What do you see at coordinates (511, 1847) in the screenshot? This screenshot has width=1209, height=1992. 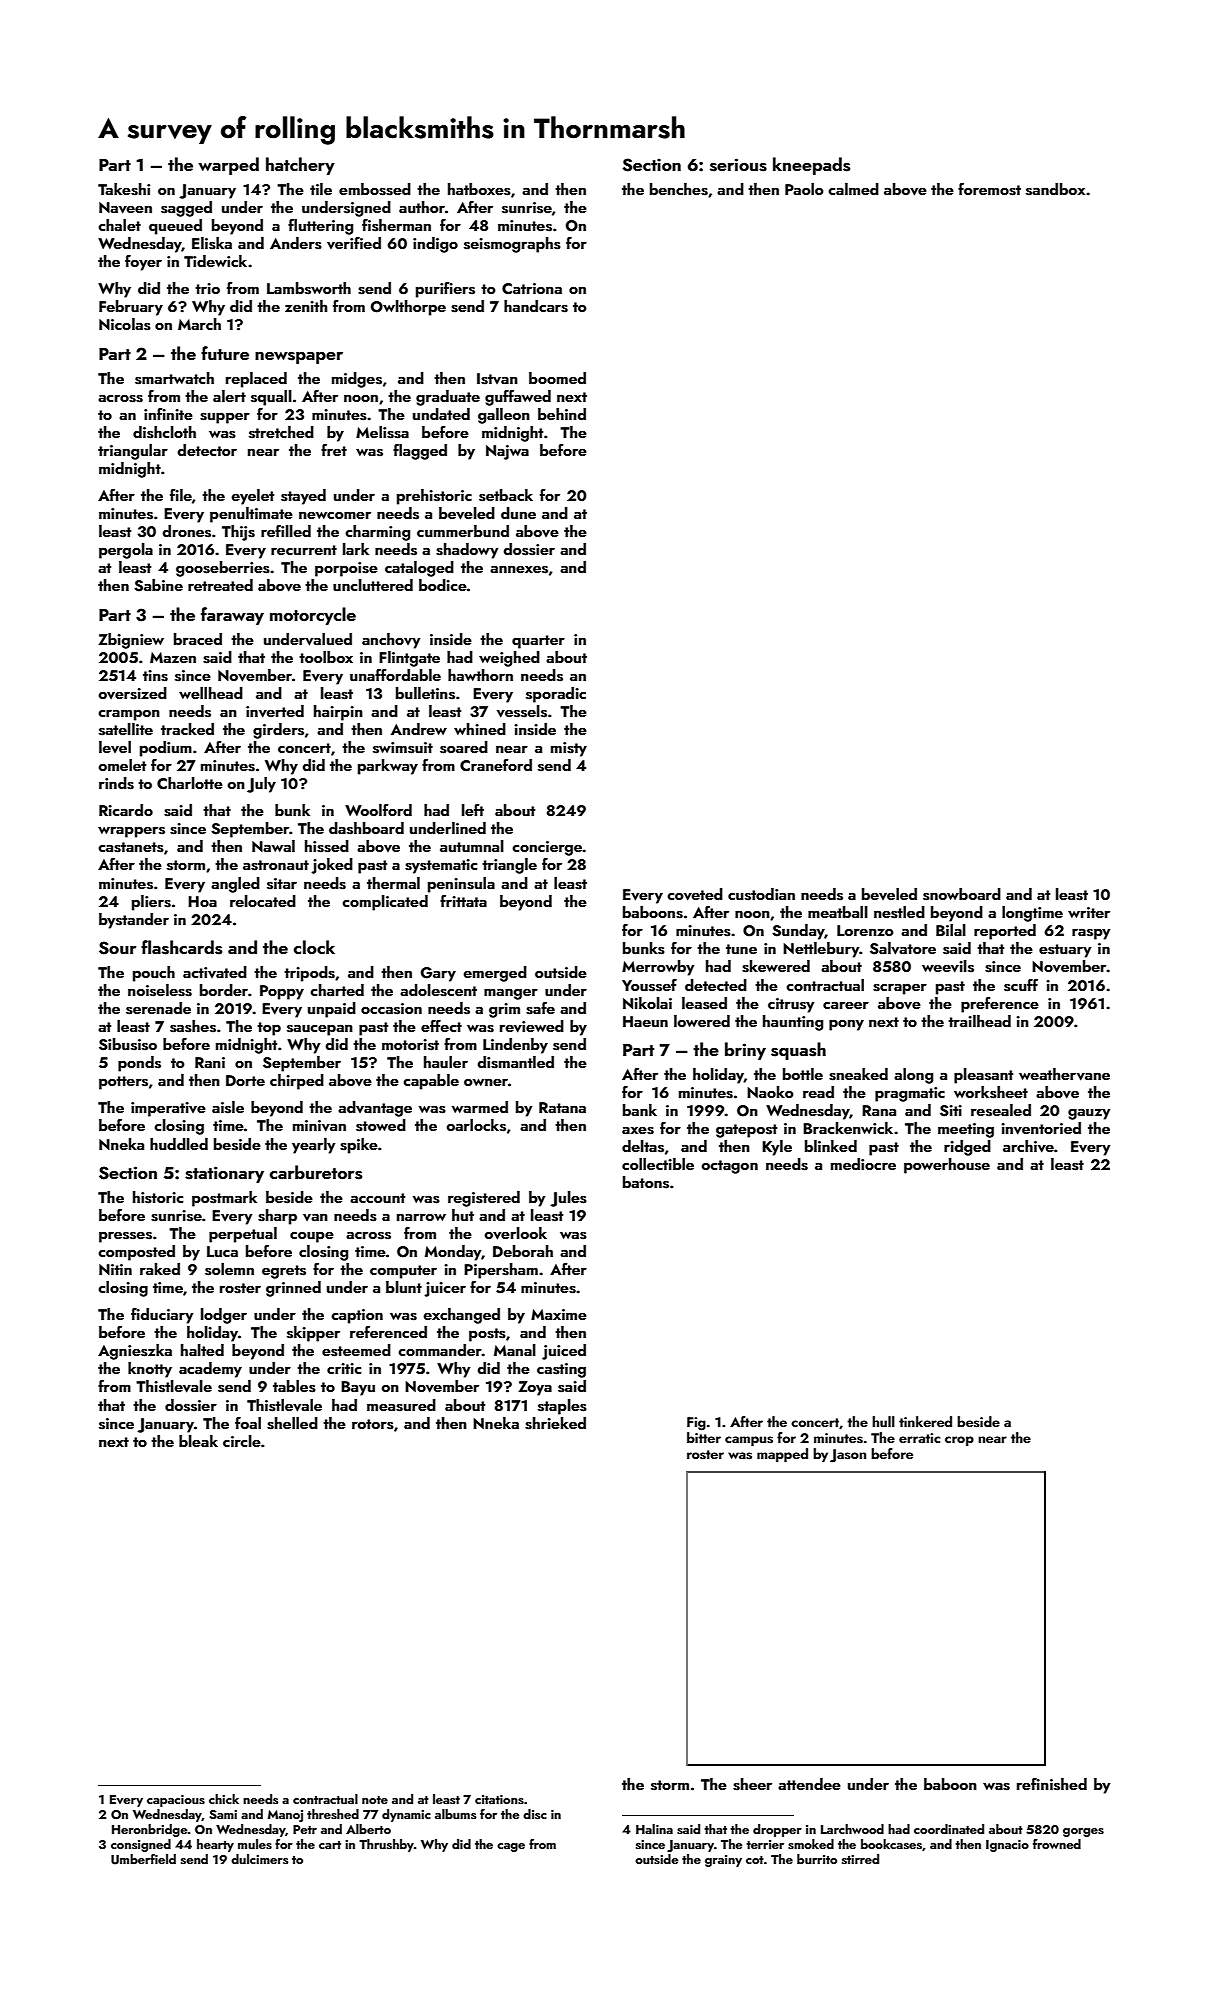 I see `cage` at bounding box center [511, 1847].
